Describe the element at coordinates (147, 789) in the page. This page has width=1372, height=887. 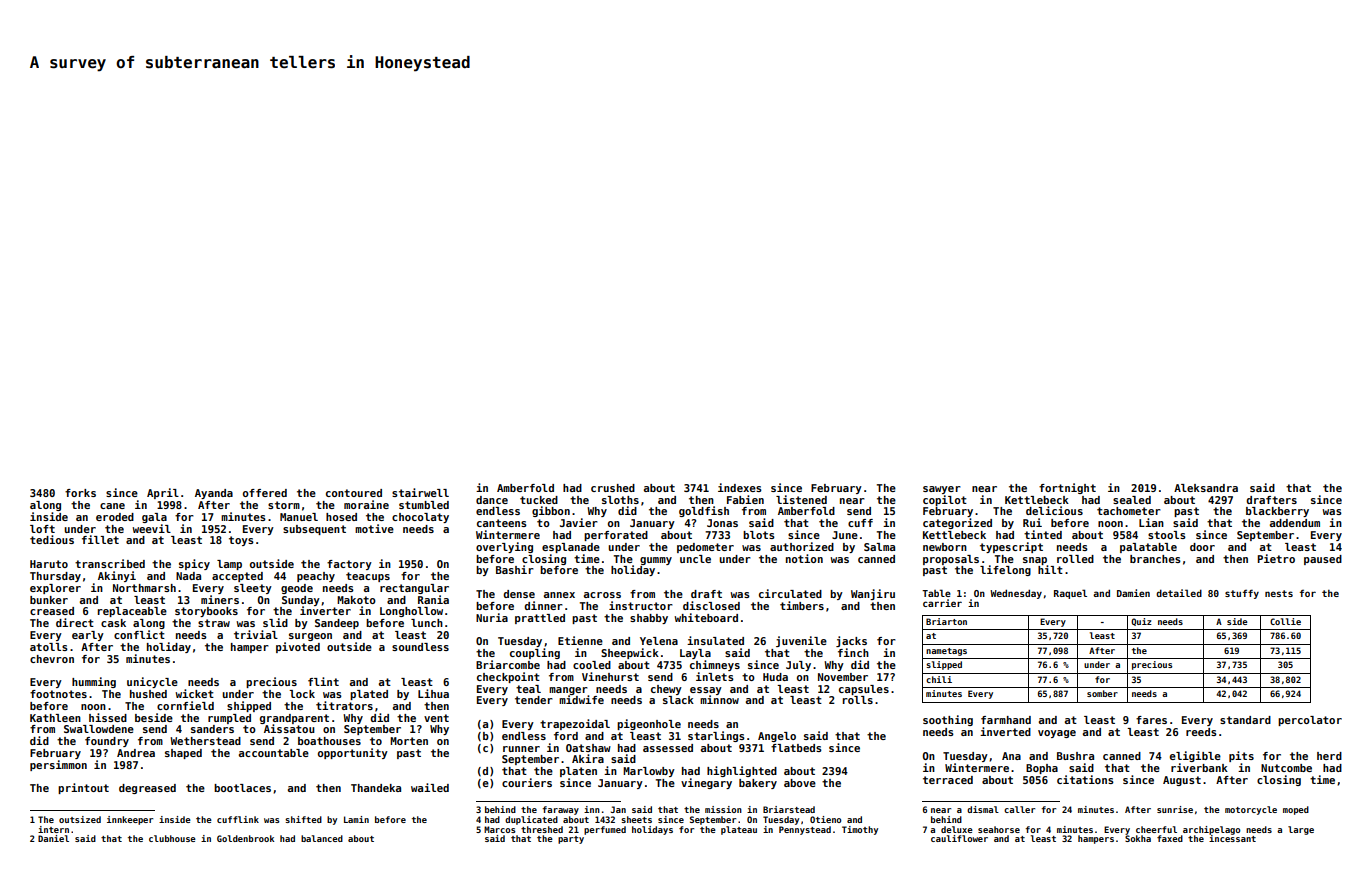
I see `degreased` at that location.
